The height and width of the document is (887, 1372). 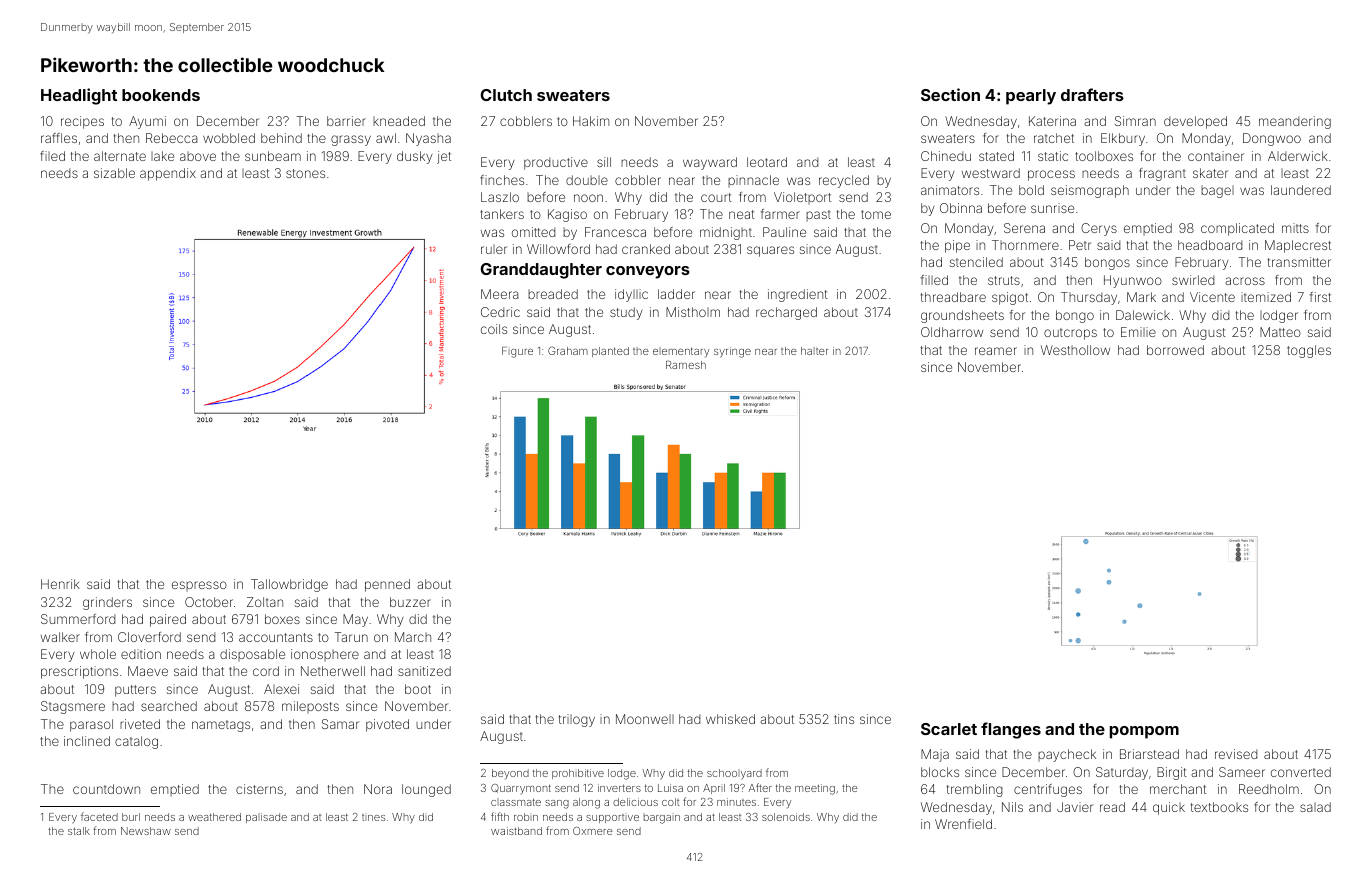 I want to click on delicious, so click(x=635, y=802).
